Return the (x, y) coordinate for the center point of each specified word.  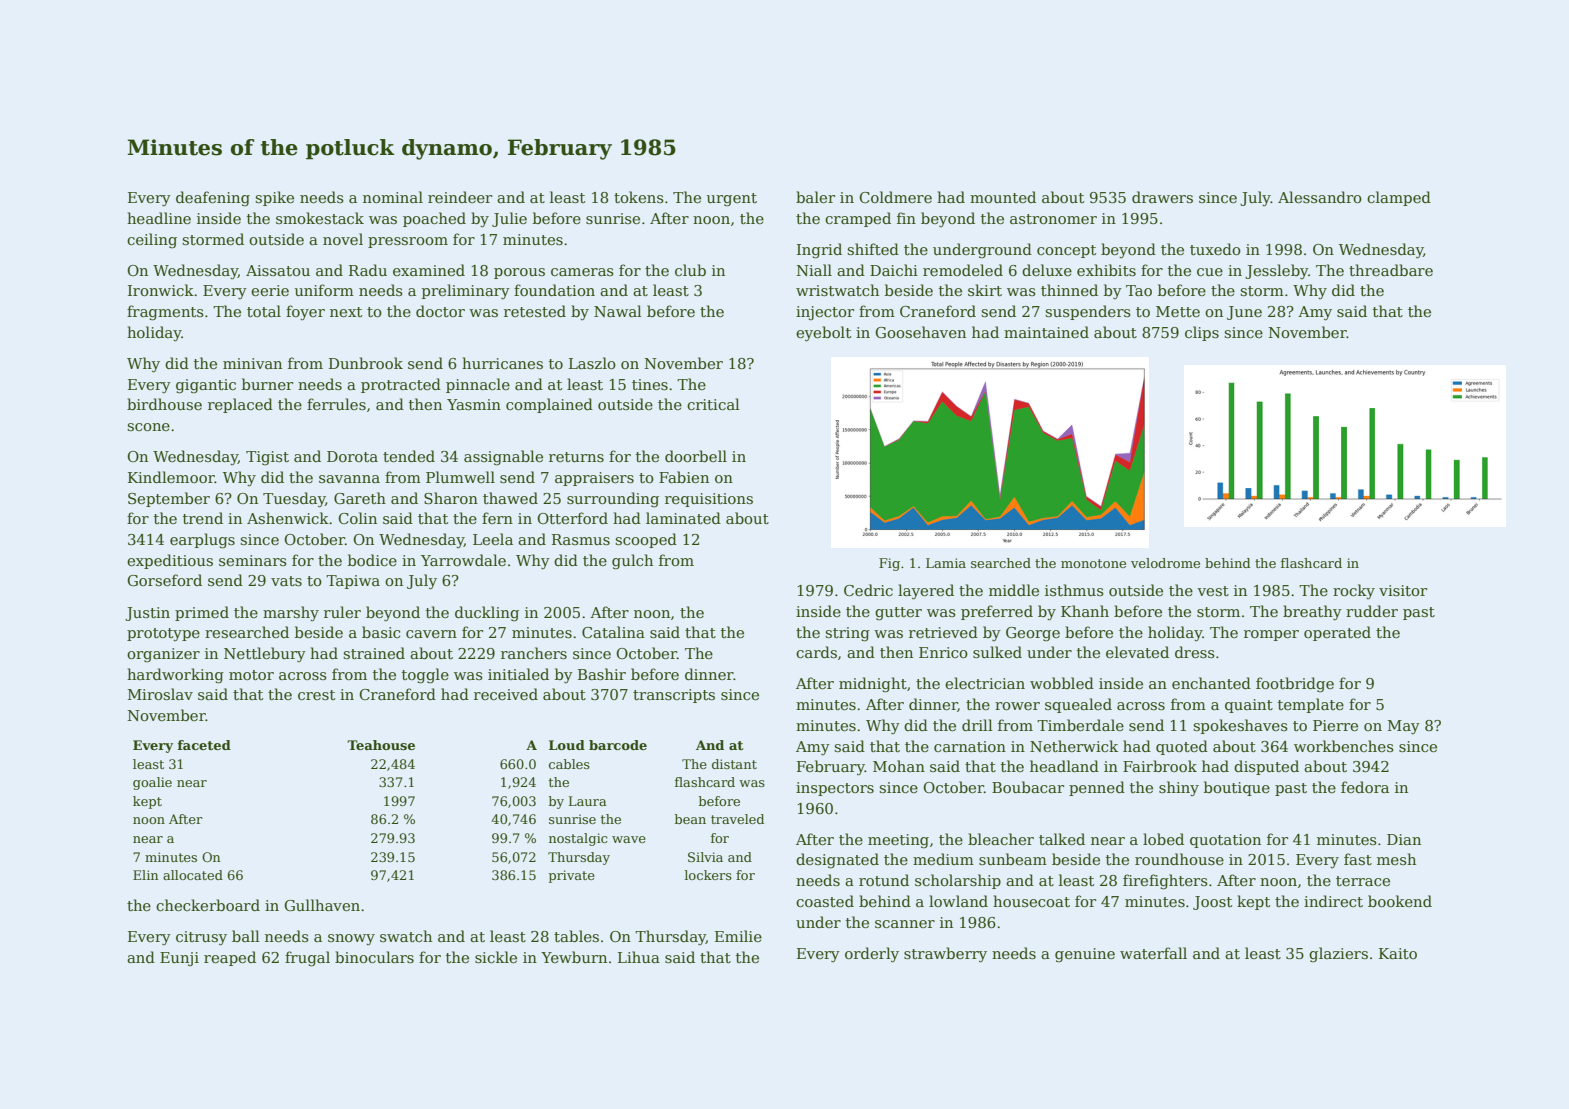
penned (1097, 788)
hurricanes (502, 363)
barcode (618, 745)
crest (316, 695)
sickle (496, 957)
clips (1202, 333)
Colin (357, 518)
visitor (1403, 590)
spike (274, 198)
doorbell (696, 456)
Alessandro (1320, 197)
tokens (639, 197)
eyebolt (823, 334)
